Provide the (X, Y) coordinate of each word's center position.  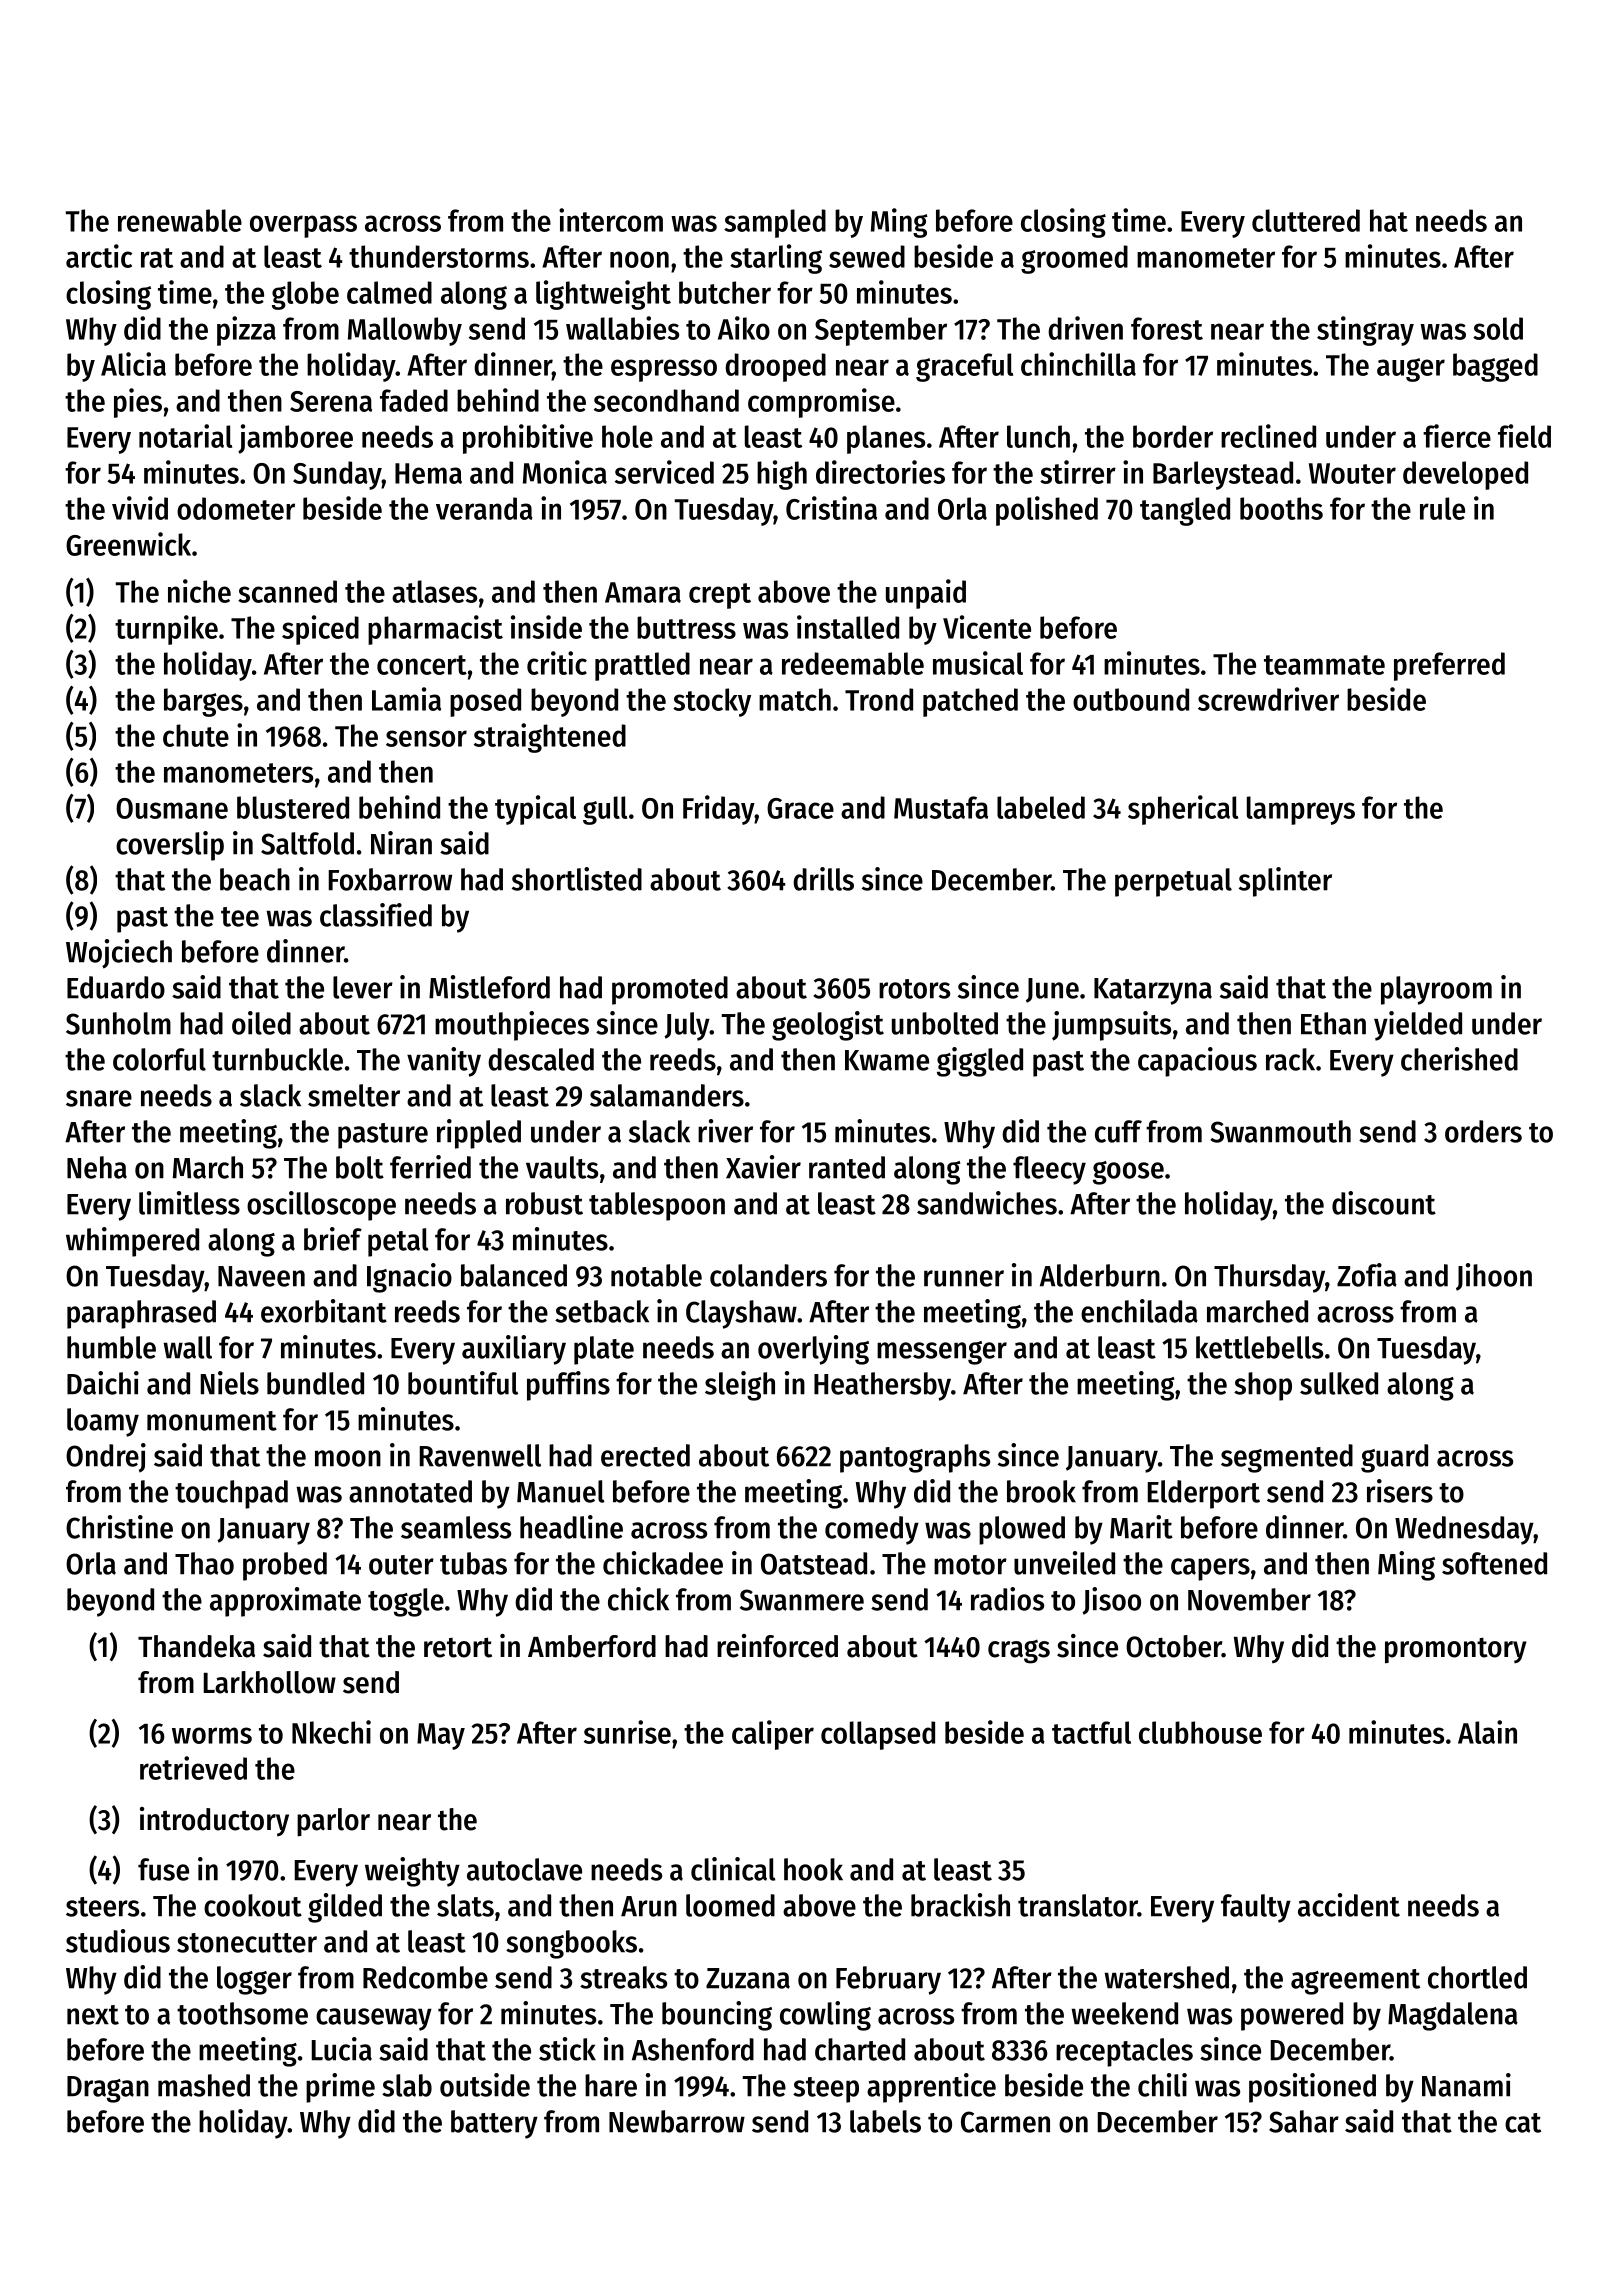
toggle (406, 1602)
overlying (813, 1350)
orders (1483, 1131)
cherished (1459, 1059)
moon (348, 1458)
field (1524, 436)
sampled (775, 223)
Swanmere (802, 1600)
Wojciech (119, 954)
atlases (434, 591)
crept (720, 596)
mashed (204, 2085)
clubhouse (1200, 1732)
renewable (180, 220)
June (1052, 990)
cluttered (1306, 220)
